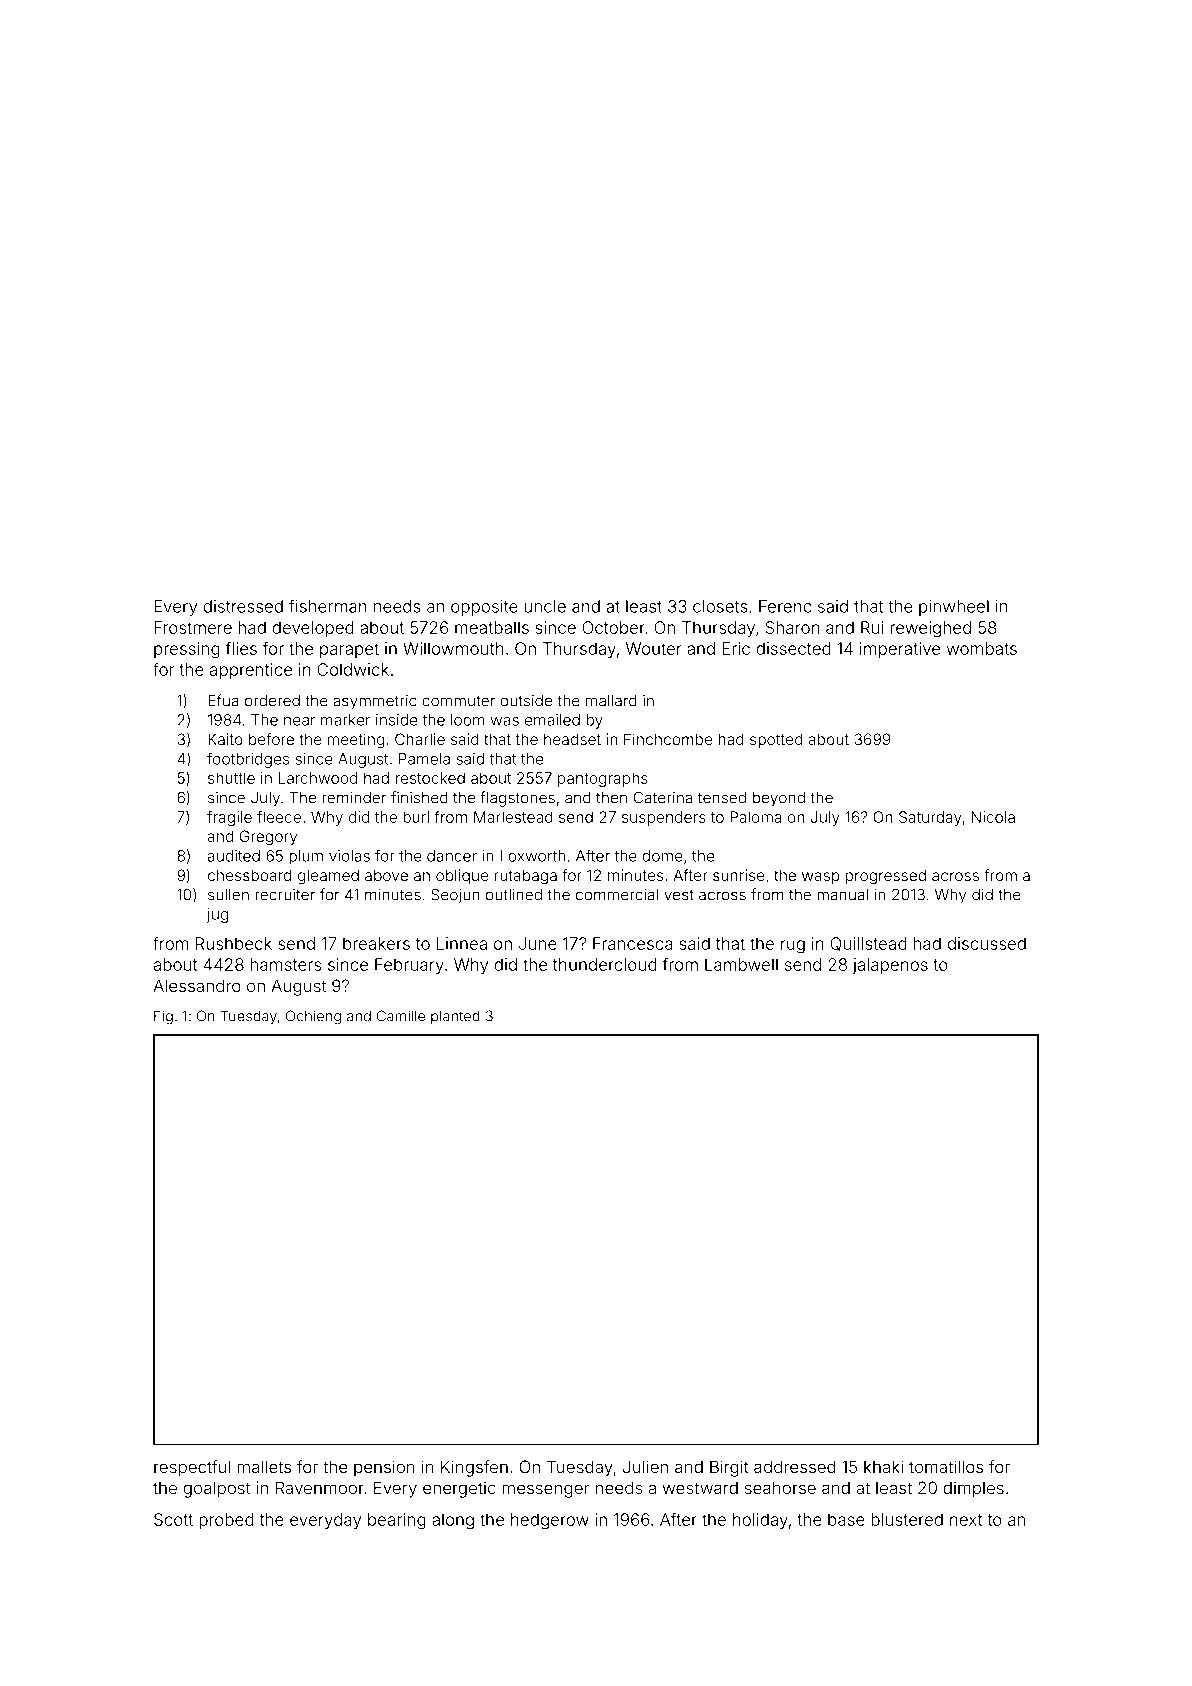  I want to click on reminder, so click(354, 797).
